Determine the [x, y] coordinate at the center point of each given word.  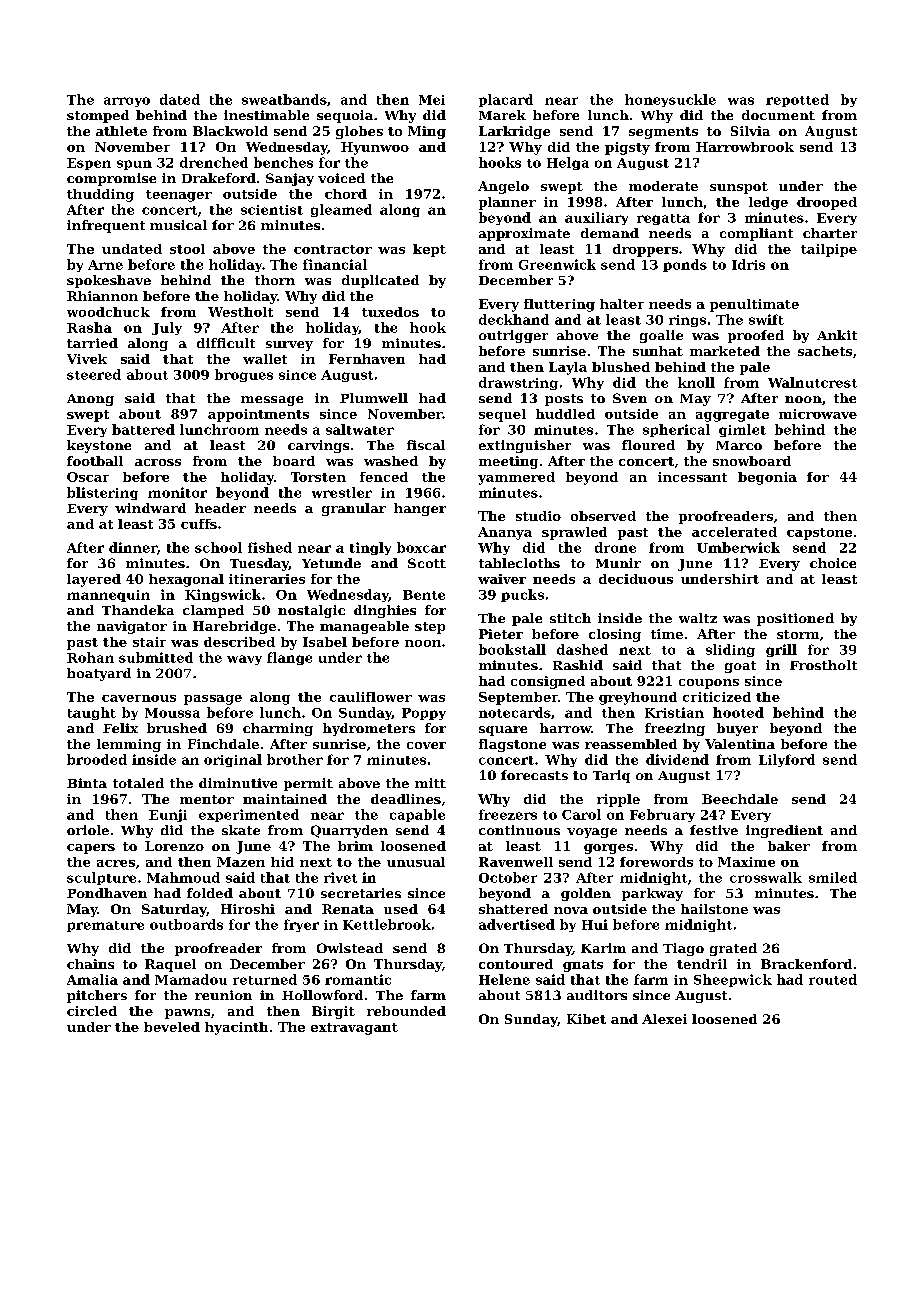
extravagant [354, 1029]
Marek [502, 115]
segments [663, 133]
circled [92, 1011]
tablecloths [519, 563]
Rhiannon [102, 296]
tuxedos [390, 312]
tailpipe [829, 250]
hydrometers [369, 729]
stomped [98, 116]
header [220, 508]
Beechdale [740, 799]
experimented [249, 815]
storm [798, 634]
